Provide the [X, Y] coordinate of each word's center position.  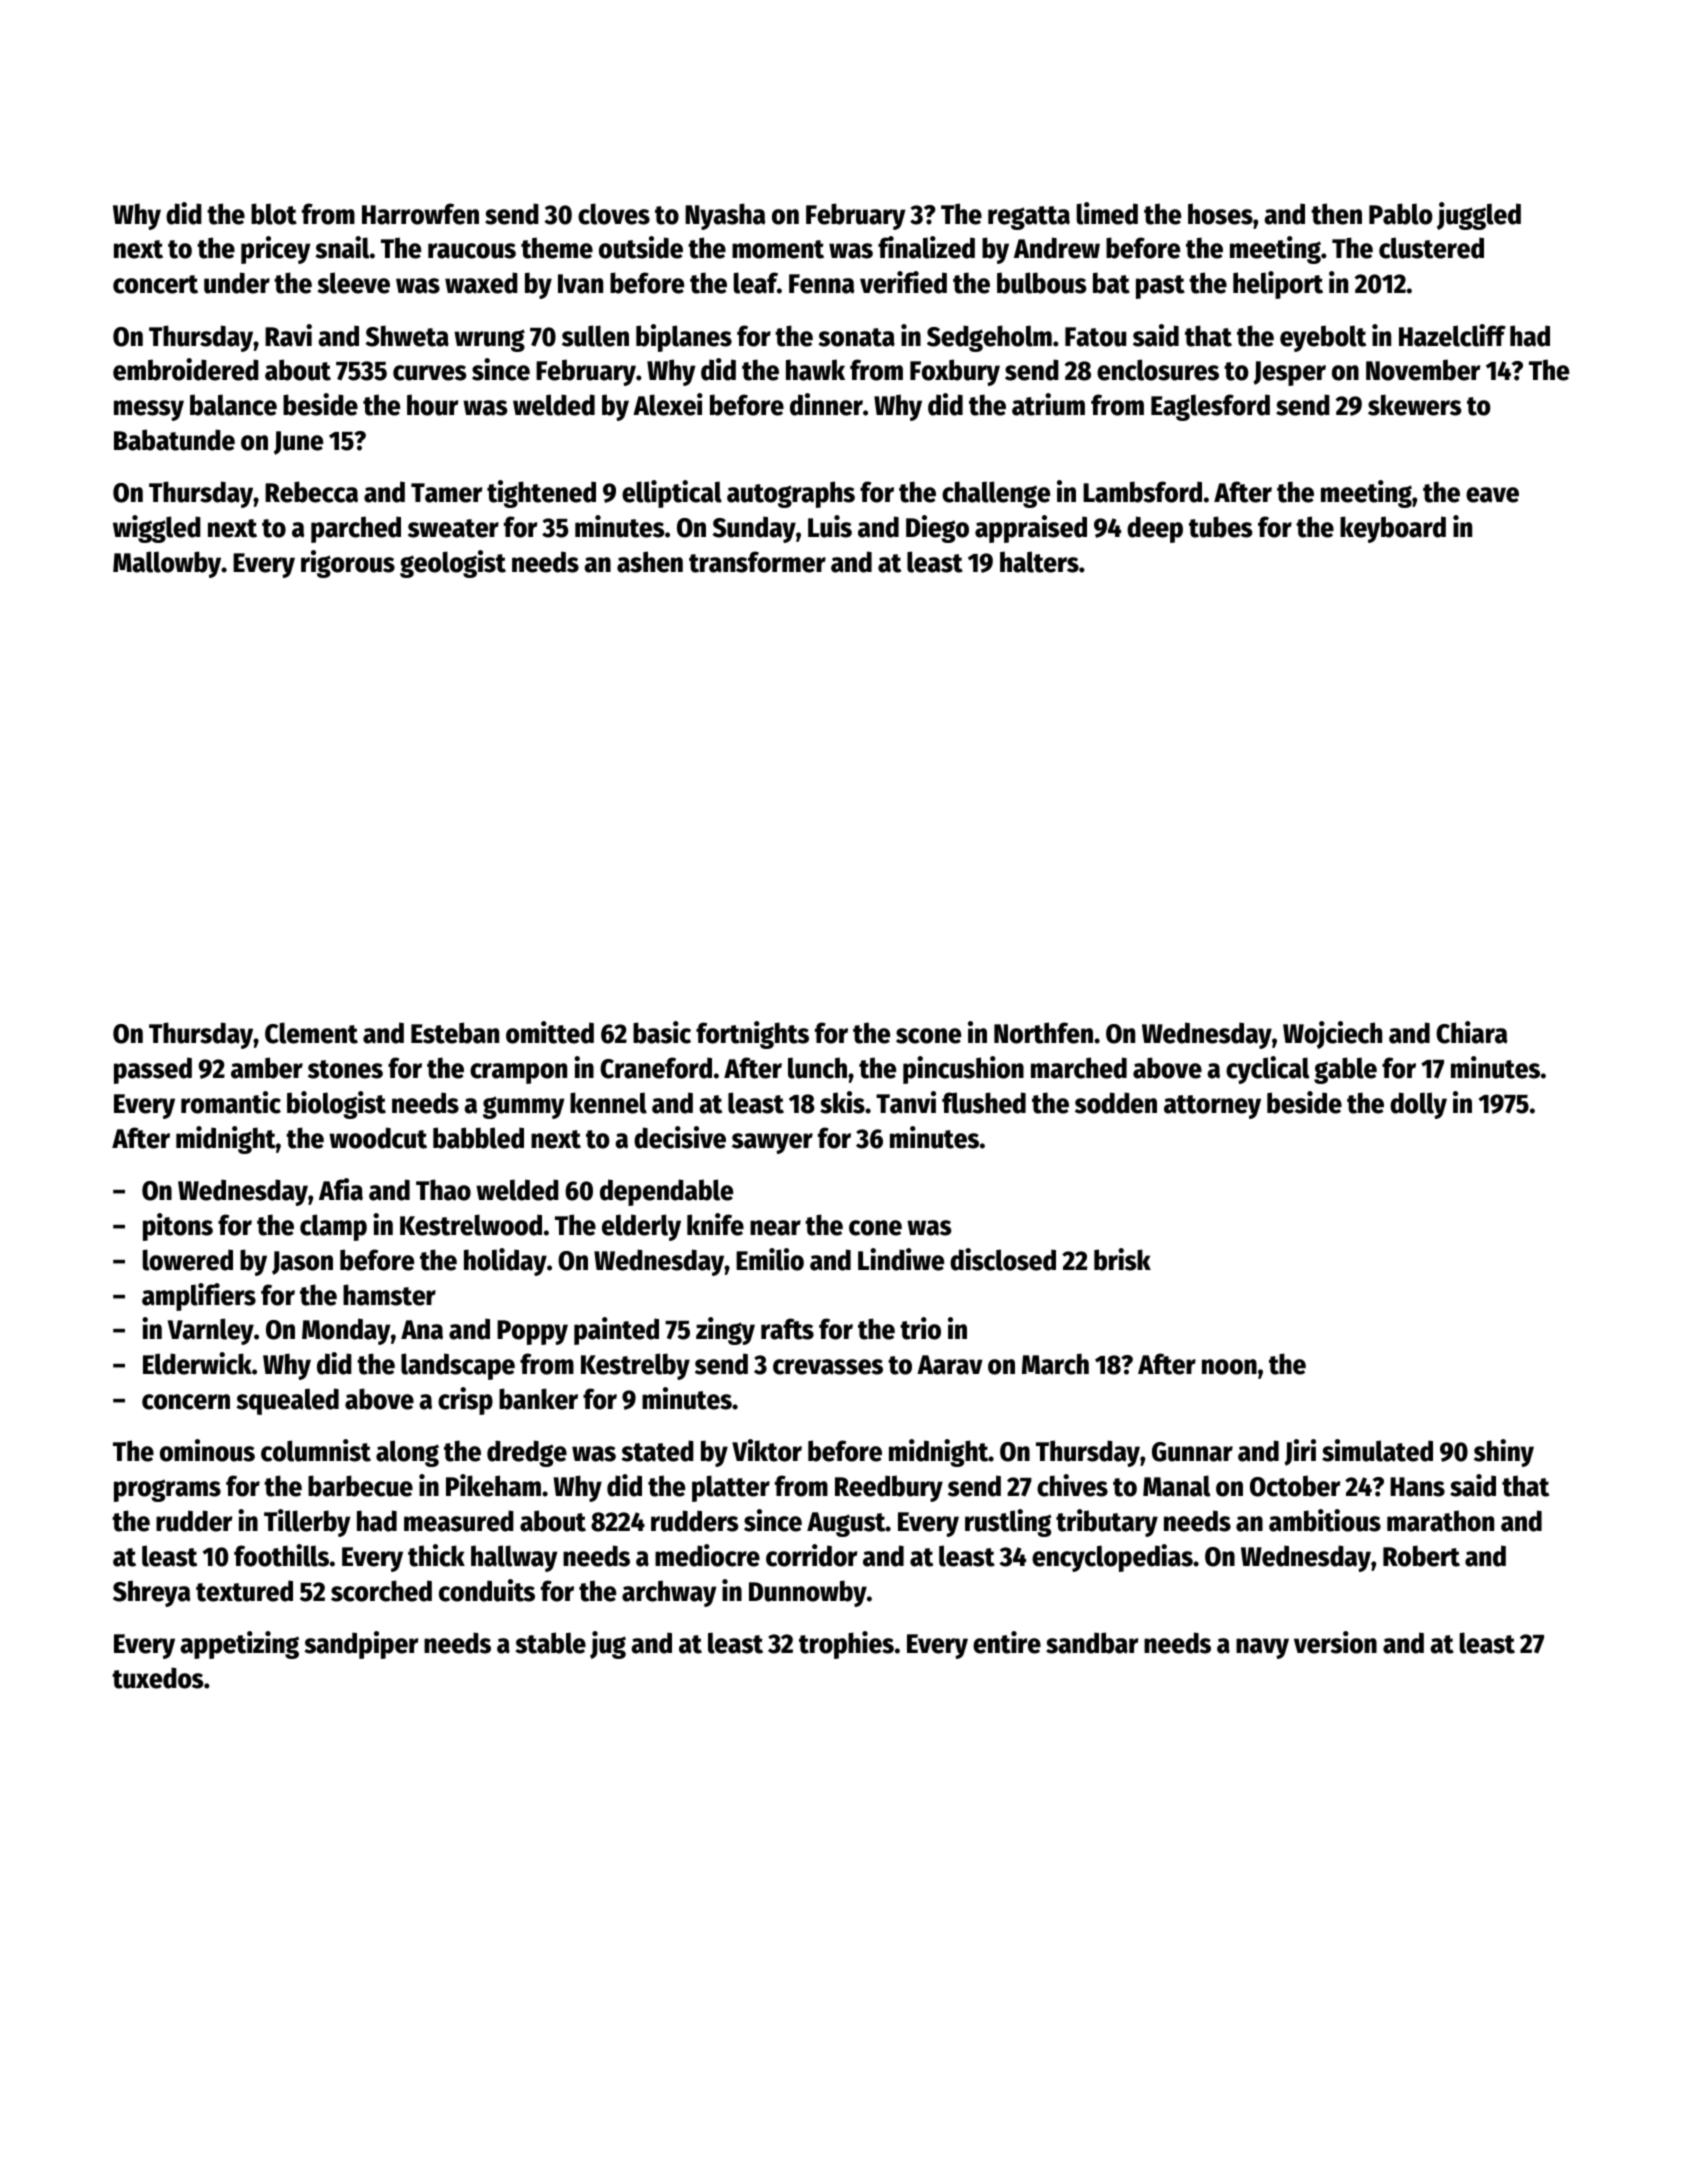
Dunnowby [808, 1593]
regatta [1029, 218]
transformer [757, 562]
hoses [1220, 214]
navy [1262, 1648]
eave [1492, 495]
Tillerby [307, 1523]
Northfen [1043, 1033]
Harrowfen [420, 214]
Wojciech [1332, 1035]
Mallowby [167, 564]
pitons [178, 1227]
